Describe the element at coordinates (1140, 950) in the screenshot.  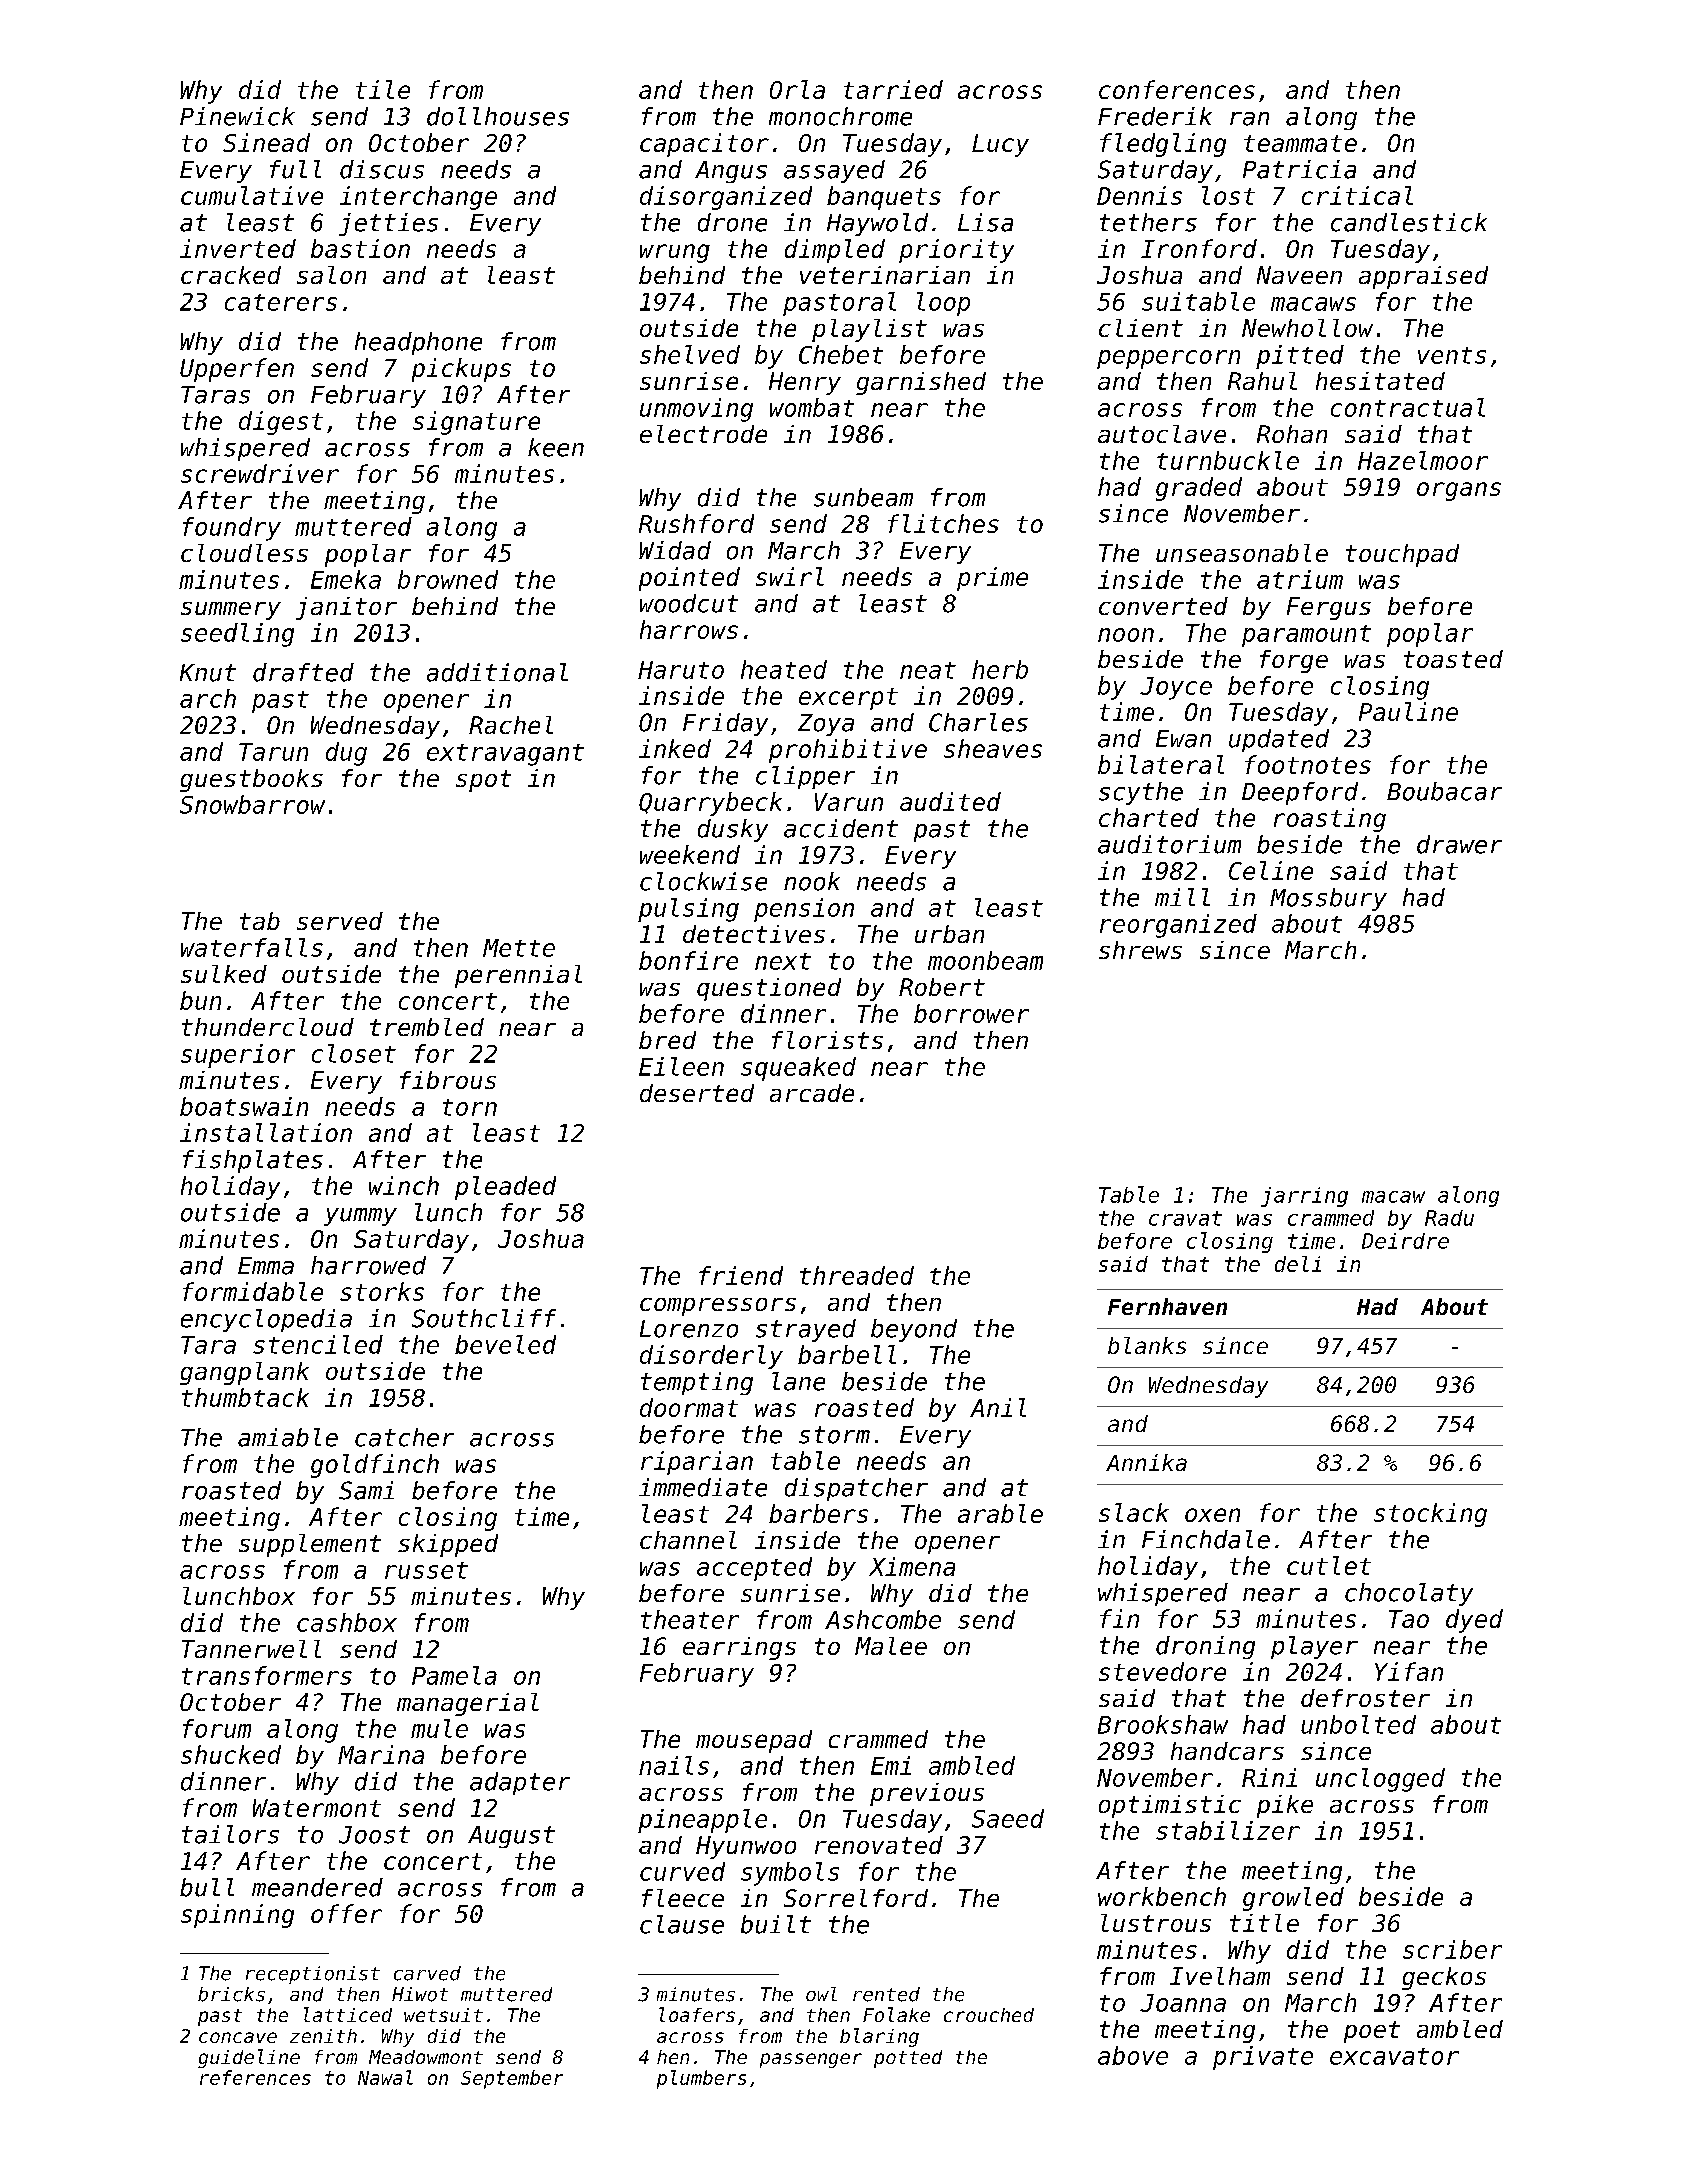
I see `shrews` at that location.
